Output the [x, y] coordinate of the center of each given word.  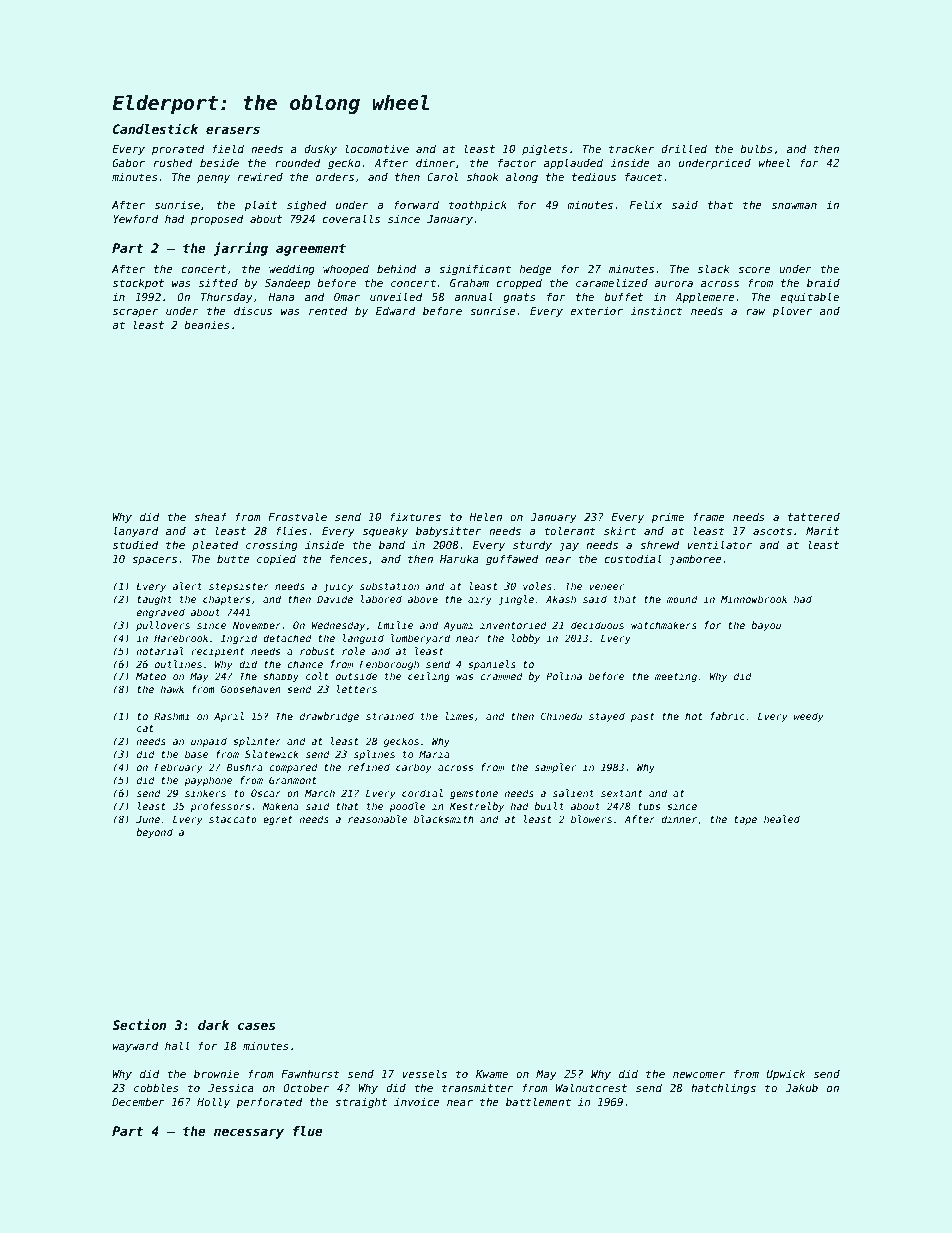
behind [397, 268]
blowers [591, 819]
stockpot [138, 284]
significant [475, 269]
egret [278, 820]
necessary [249, 1133]
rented [328, 310]
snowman [794, 206]
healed [782, 819]
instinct [657, 311]
